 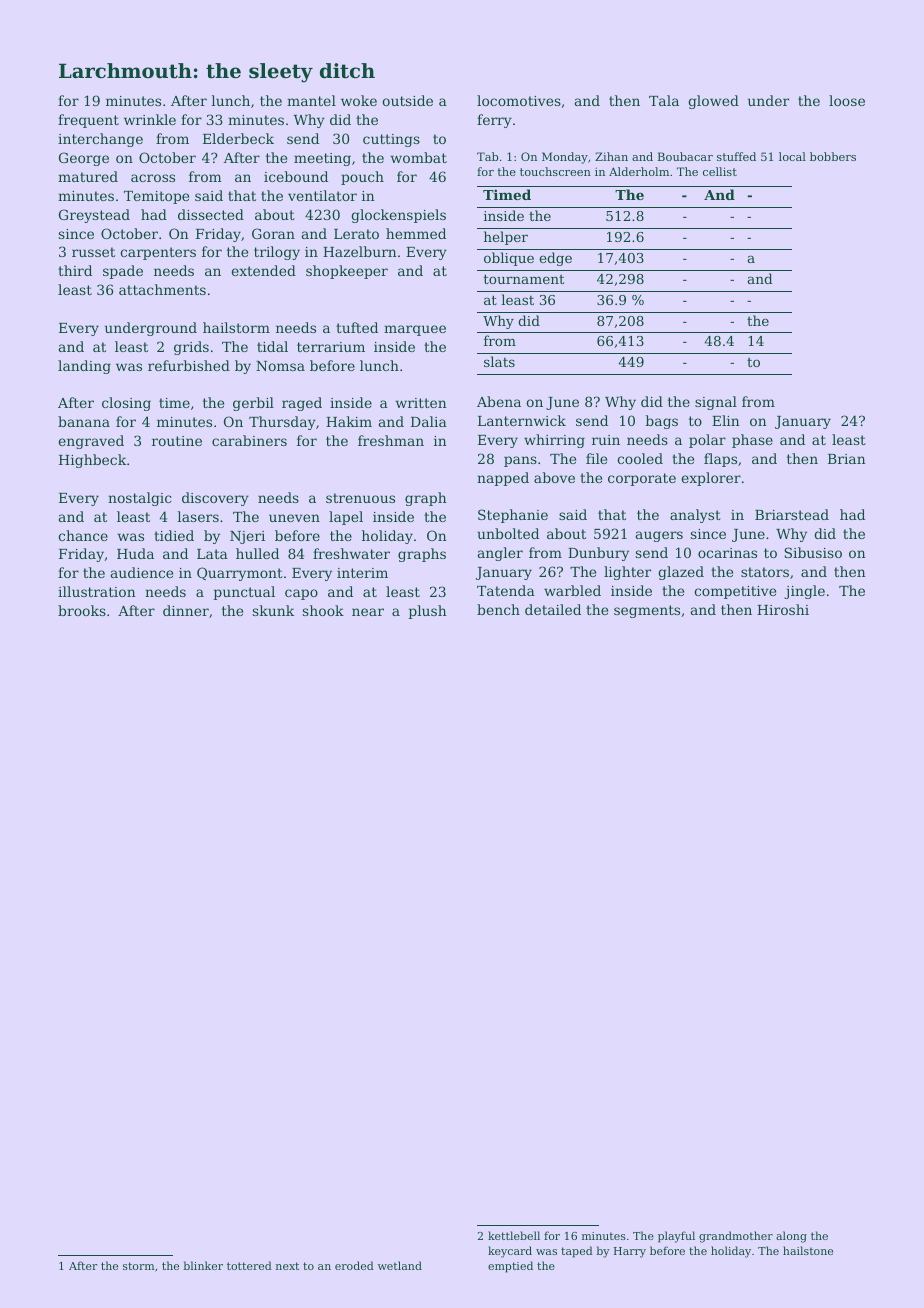 What do you see at coordinates (428, 612) in the screenshot?
I see `plush` at bounding box center [428, 612].
